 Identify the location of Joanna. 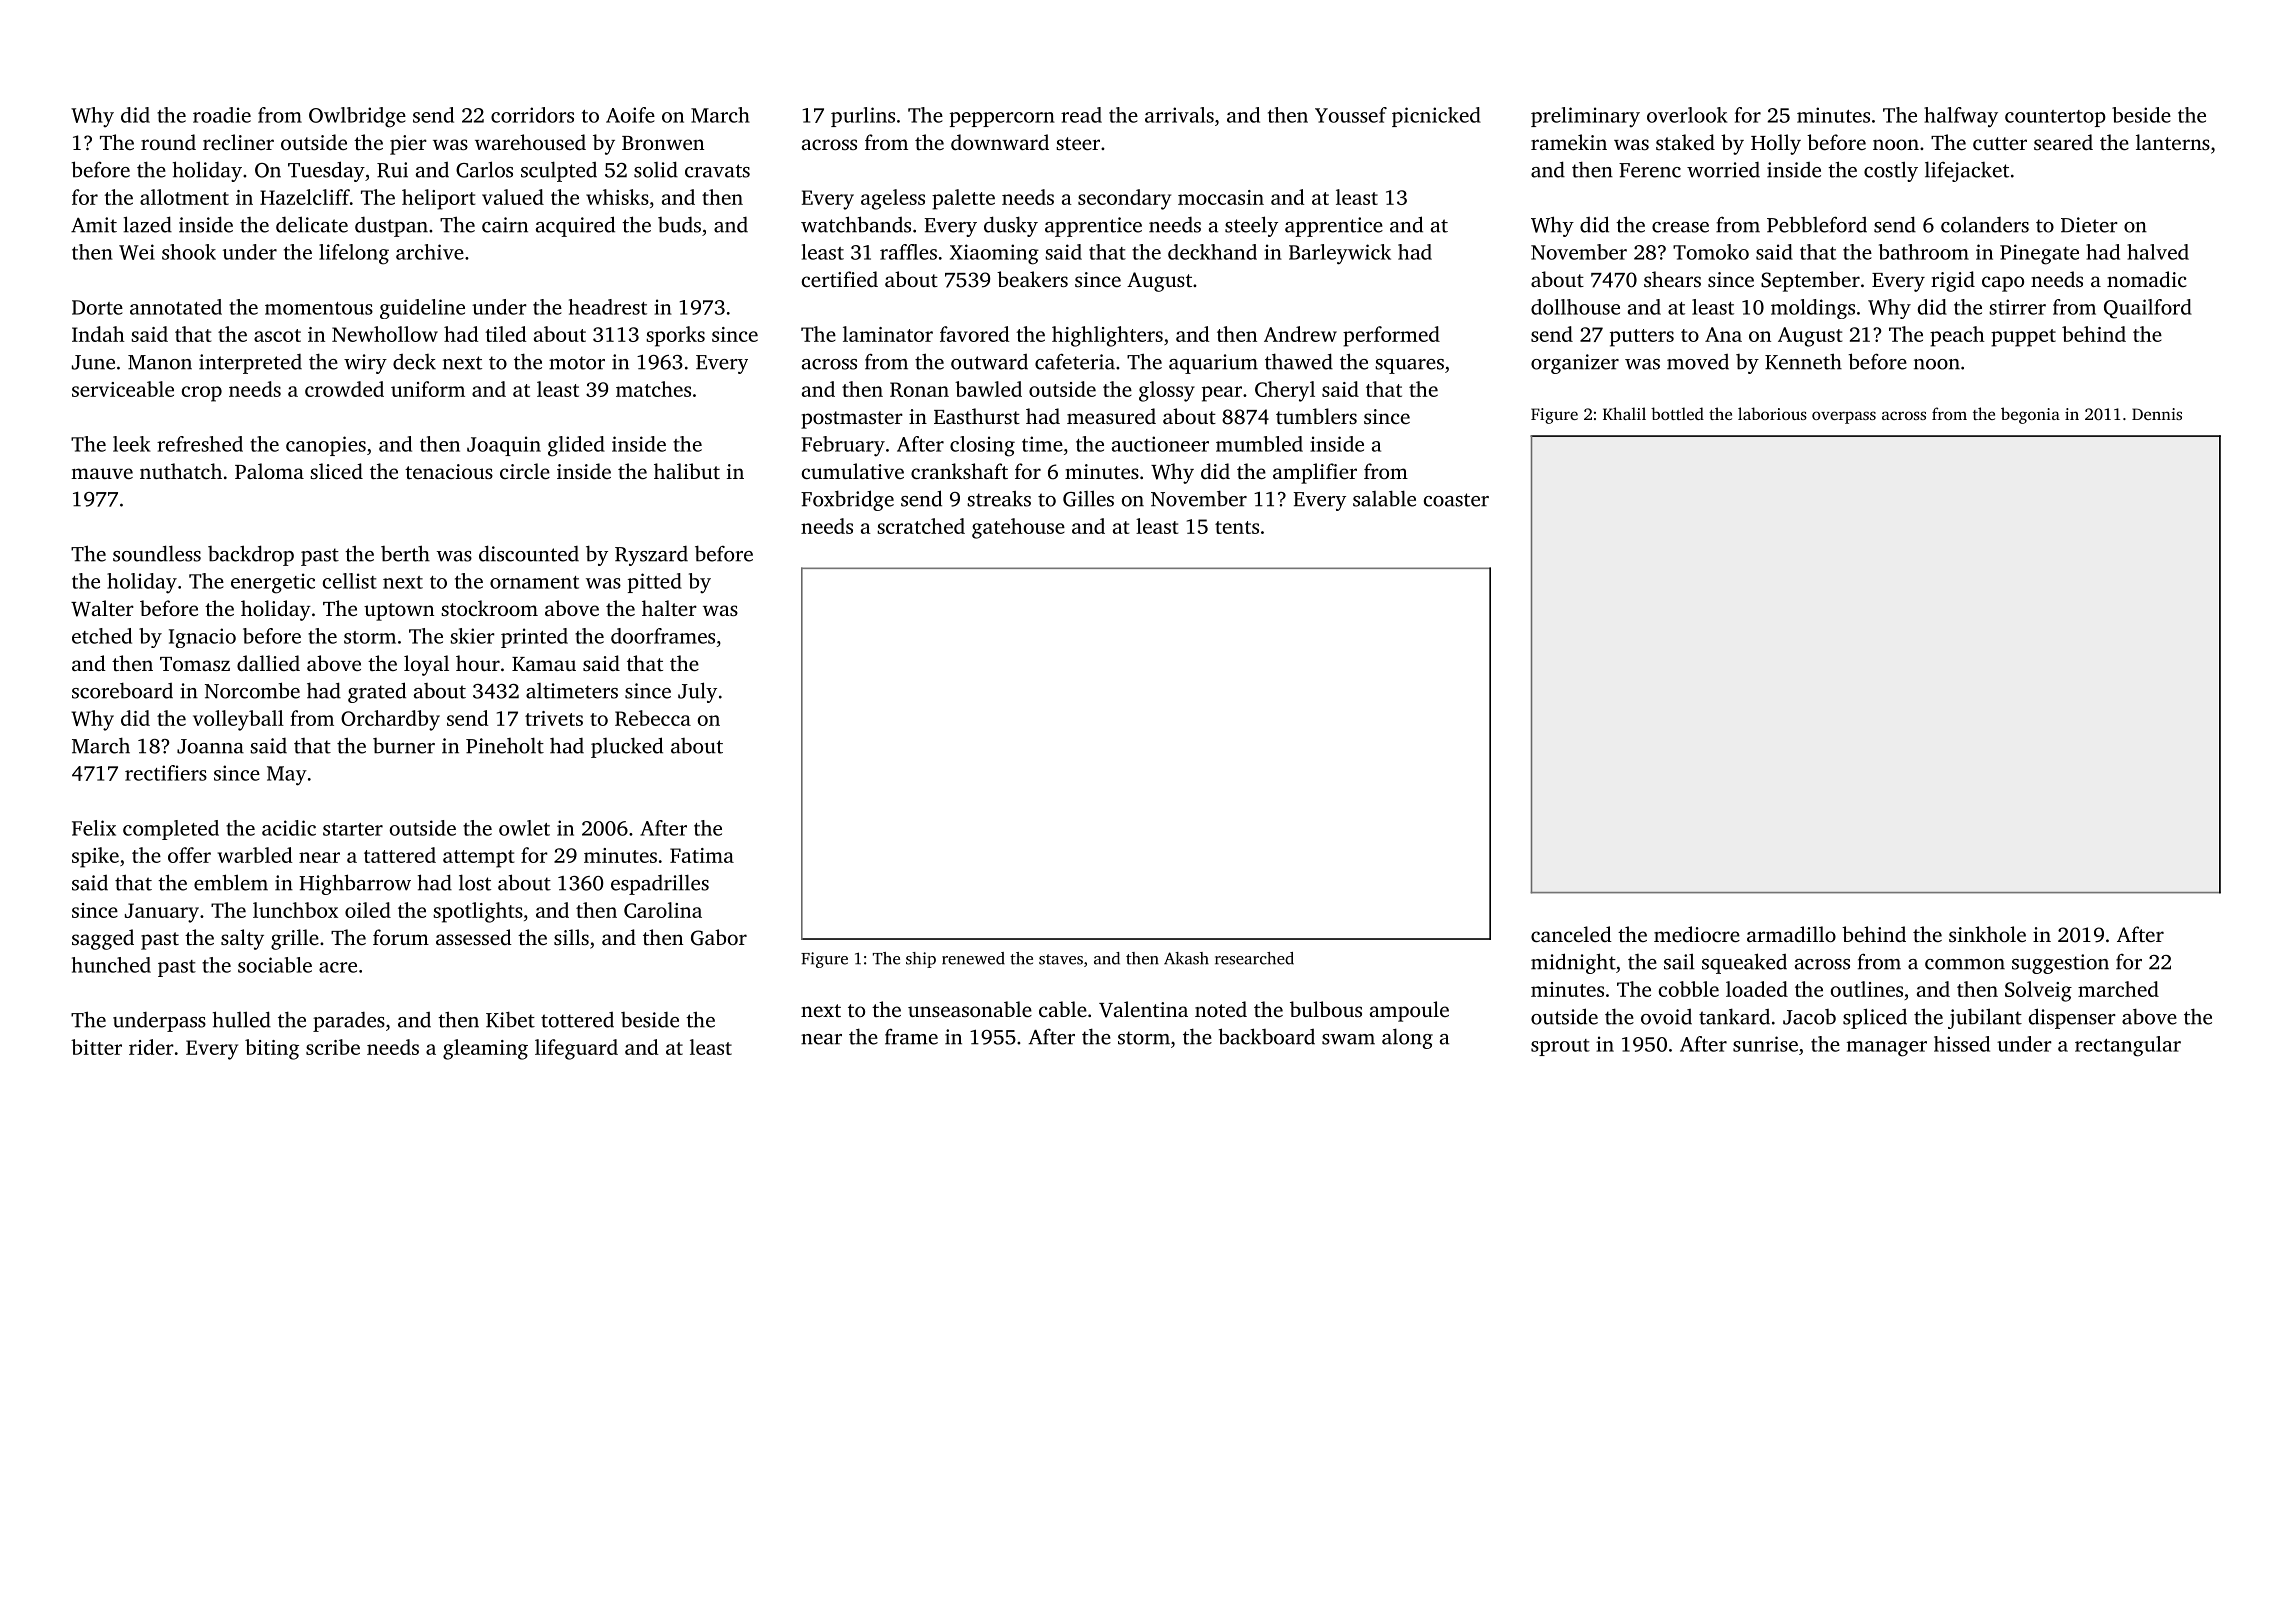
(210, 746).
